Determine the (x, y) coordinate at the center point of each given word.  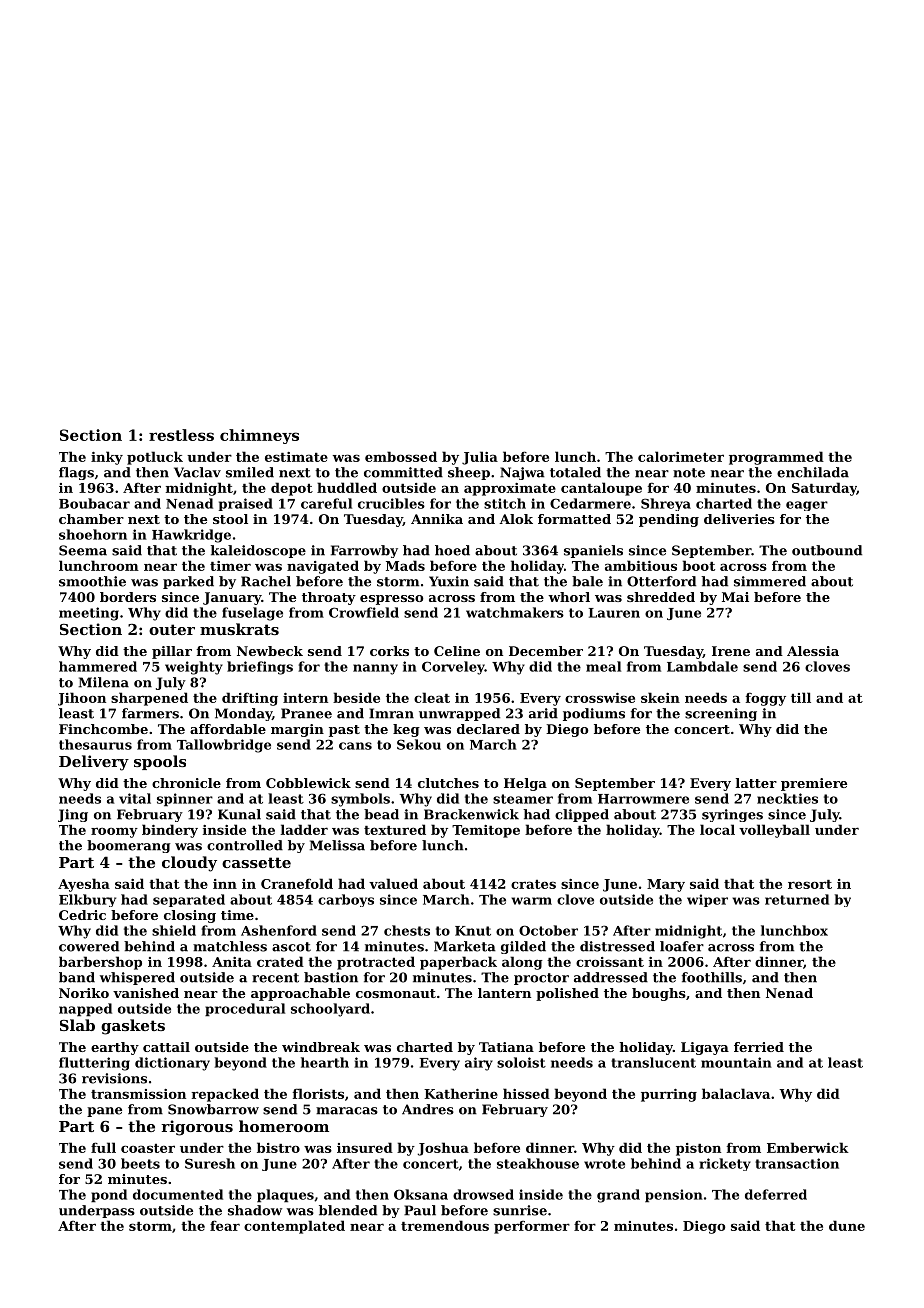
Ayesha (84, 885)
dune (847, 1225)
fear (225, 1225)
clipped (582, 815)
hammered (98, 666)
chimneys (259, 436)
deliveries (739, 519)
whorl (569, 597)
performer (532, 1227)
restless (181, 435)
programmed (776, 458)
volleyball (774, 831)
